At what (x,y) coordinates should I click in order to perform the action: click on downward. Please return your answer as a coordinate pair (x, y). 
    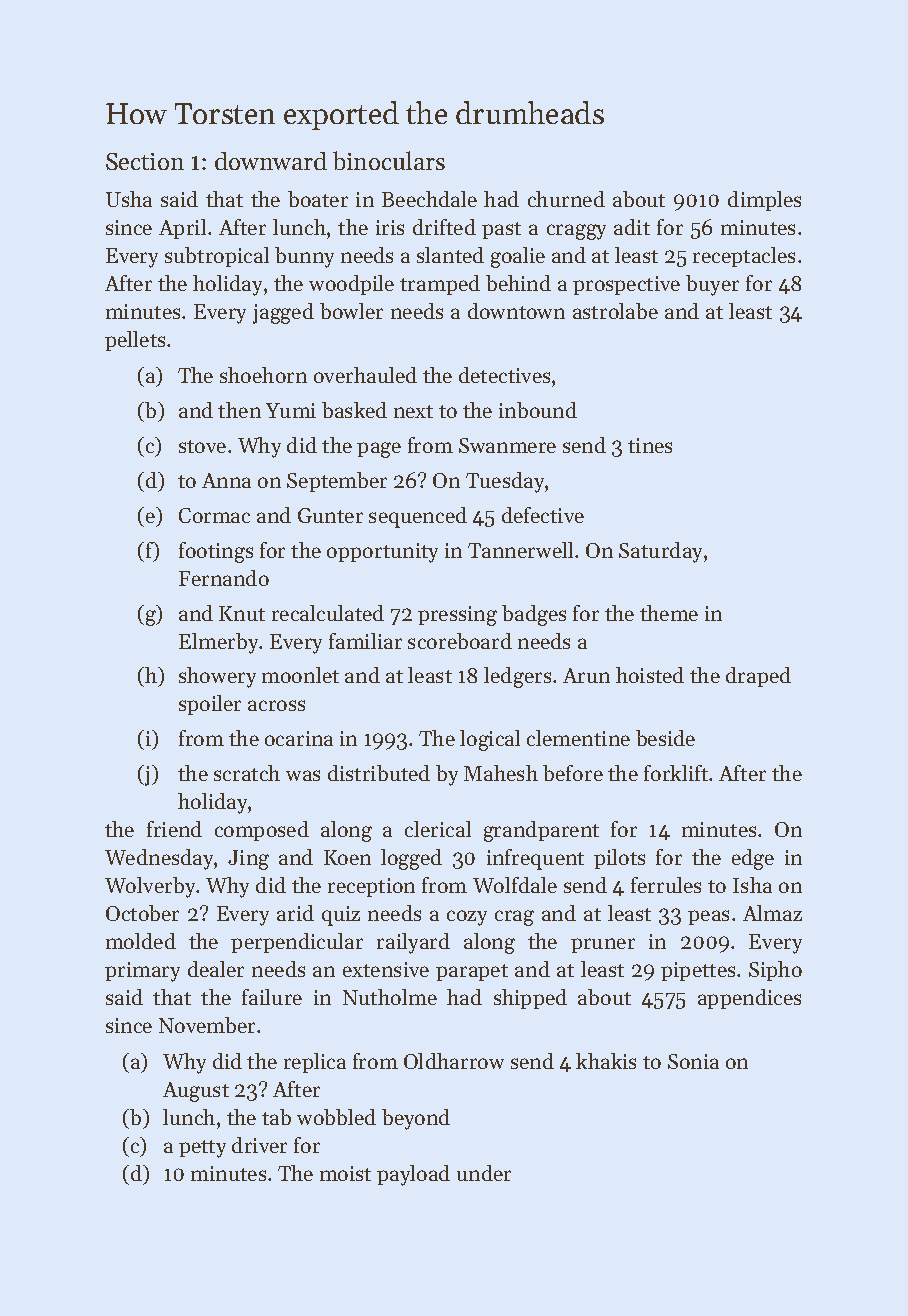
    Looking at the image, I should click on (271, 161).
